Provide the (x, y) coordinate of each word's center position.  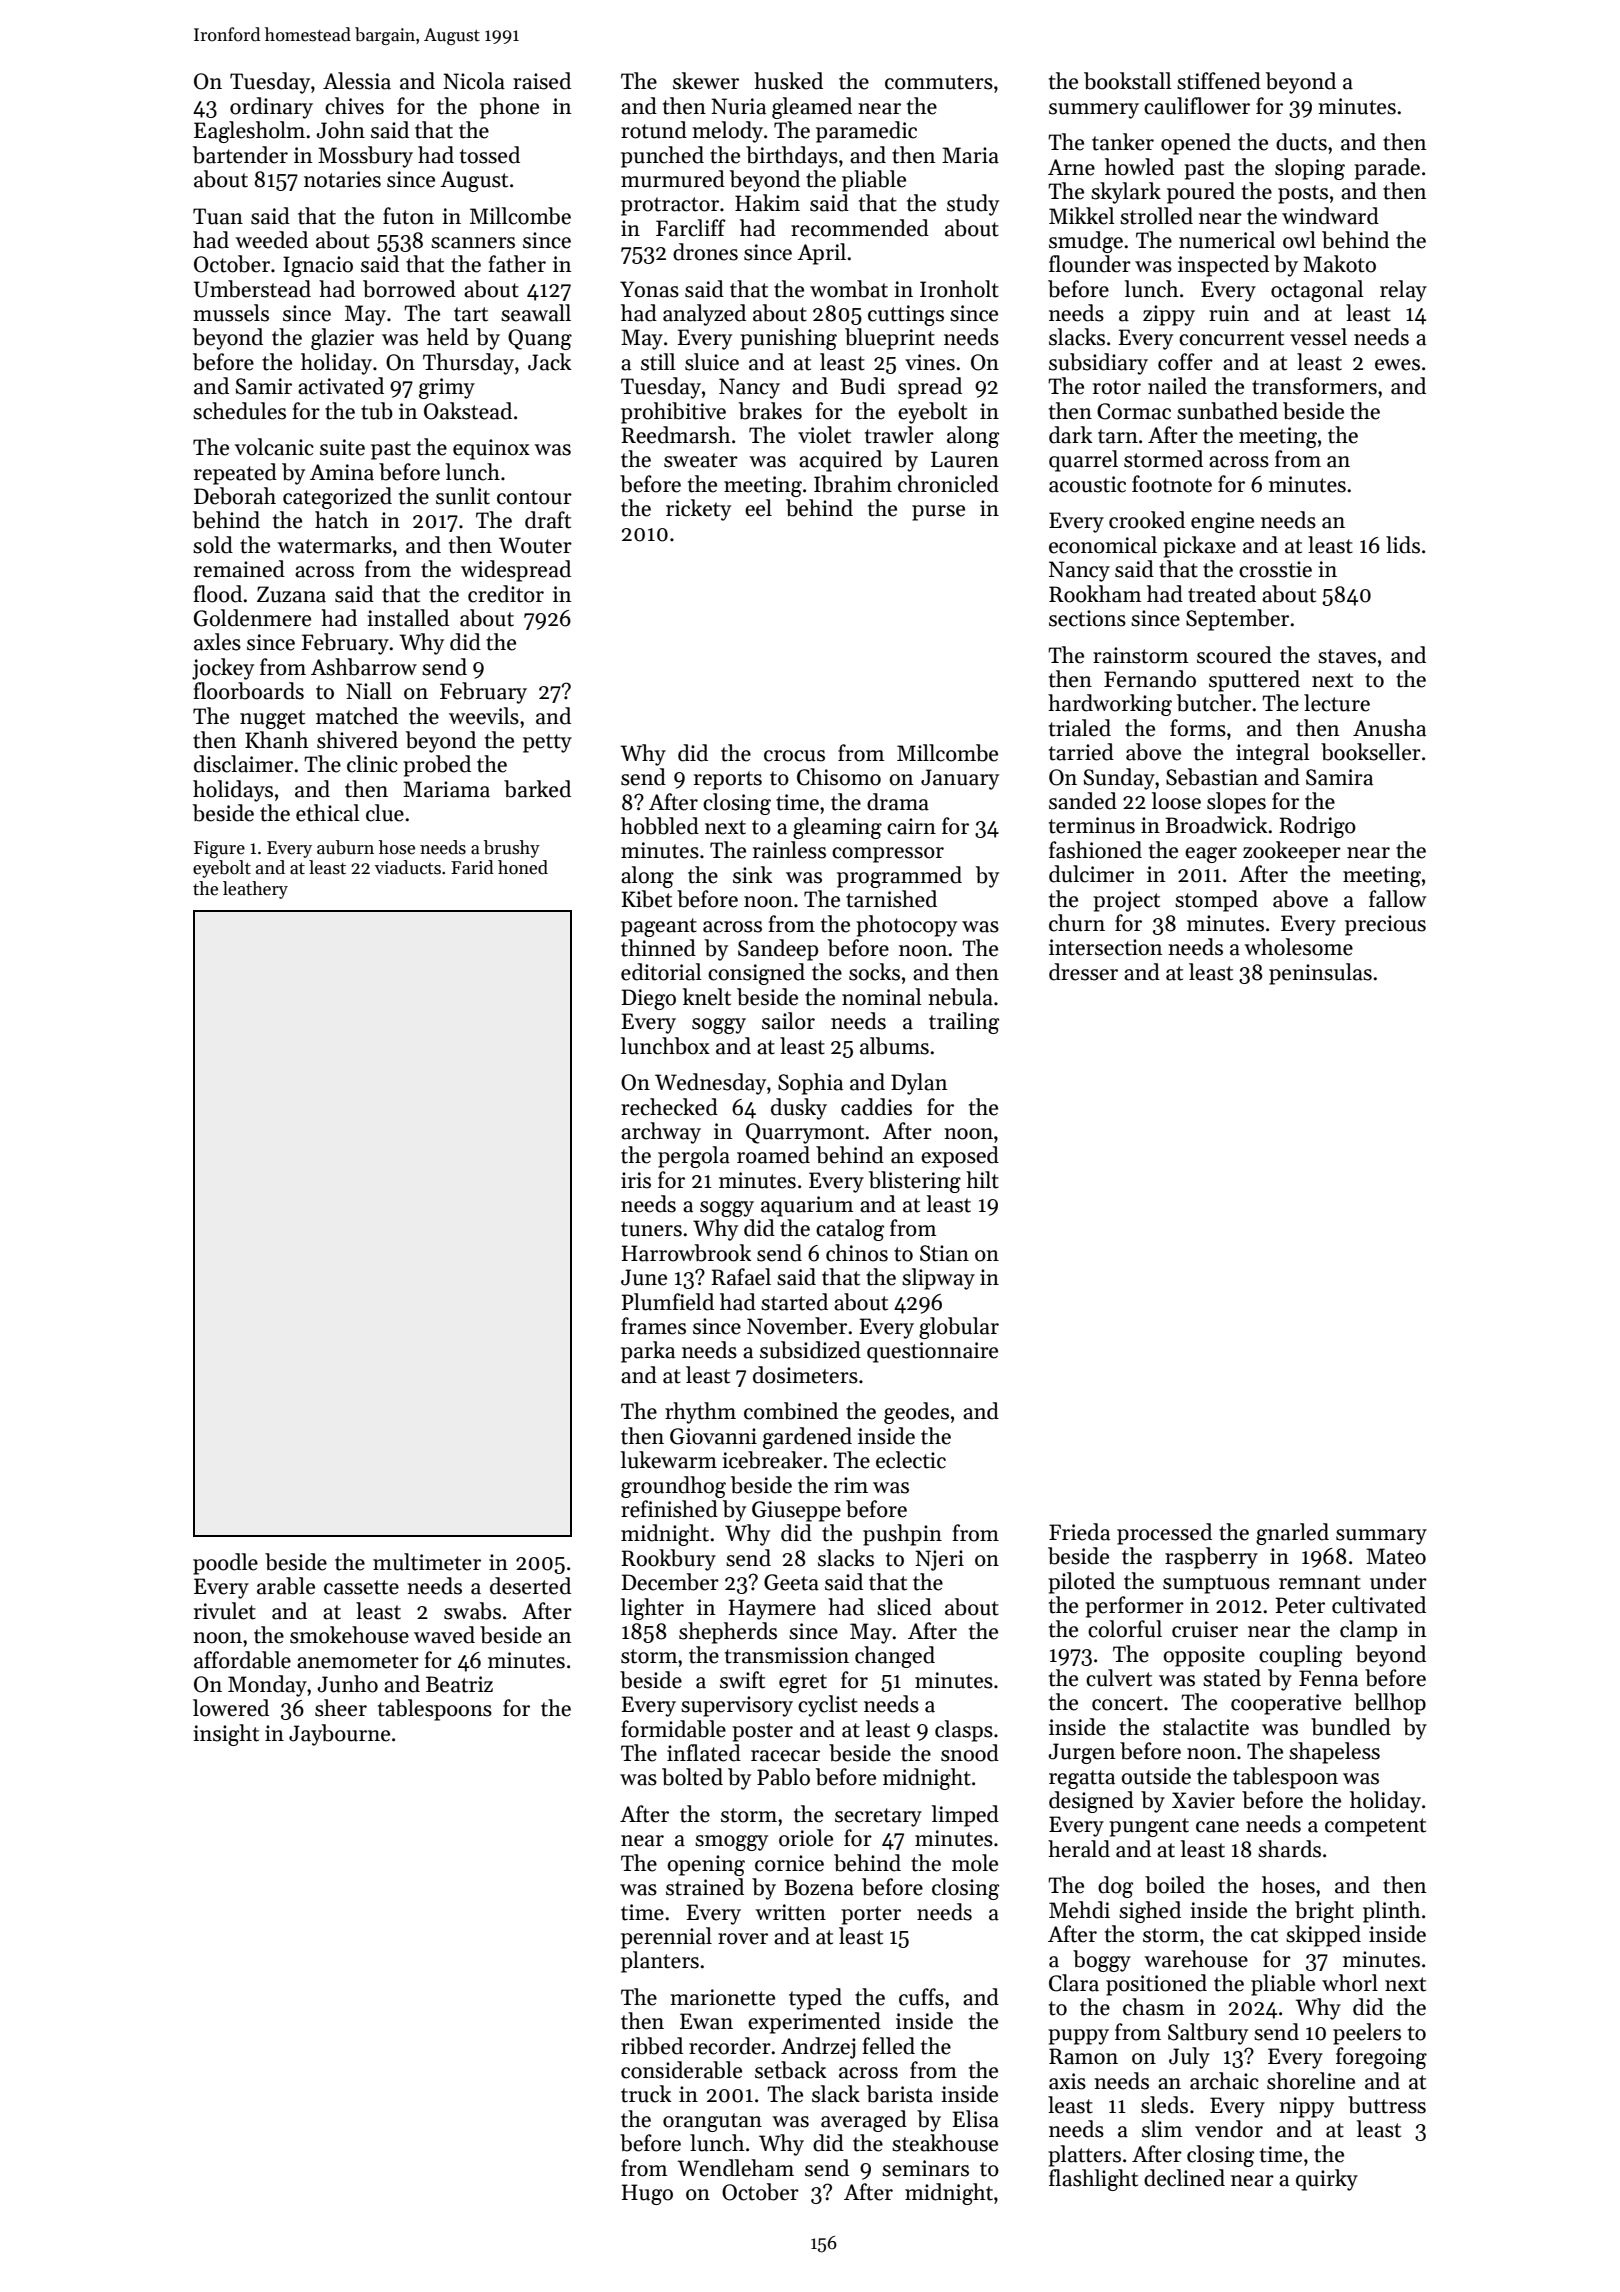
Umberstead (252, 289)
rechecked (669, 1107)
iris (636, 1180)
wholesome (1298, 947)
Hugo (647, 2194)
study (973, 205)
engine (1222, 522)
